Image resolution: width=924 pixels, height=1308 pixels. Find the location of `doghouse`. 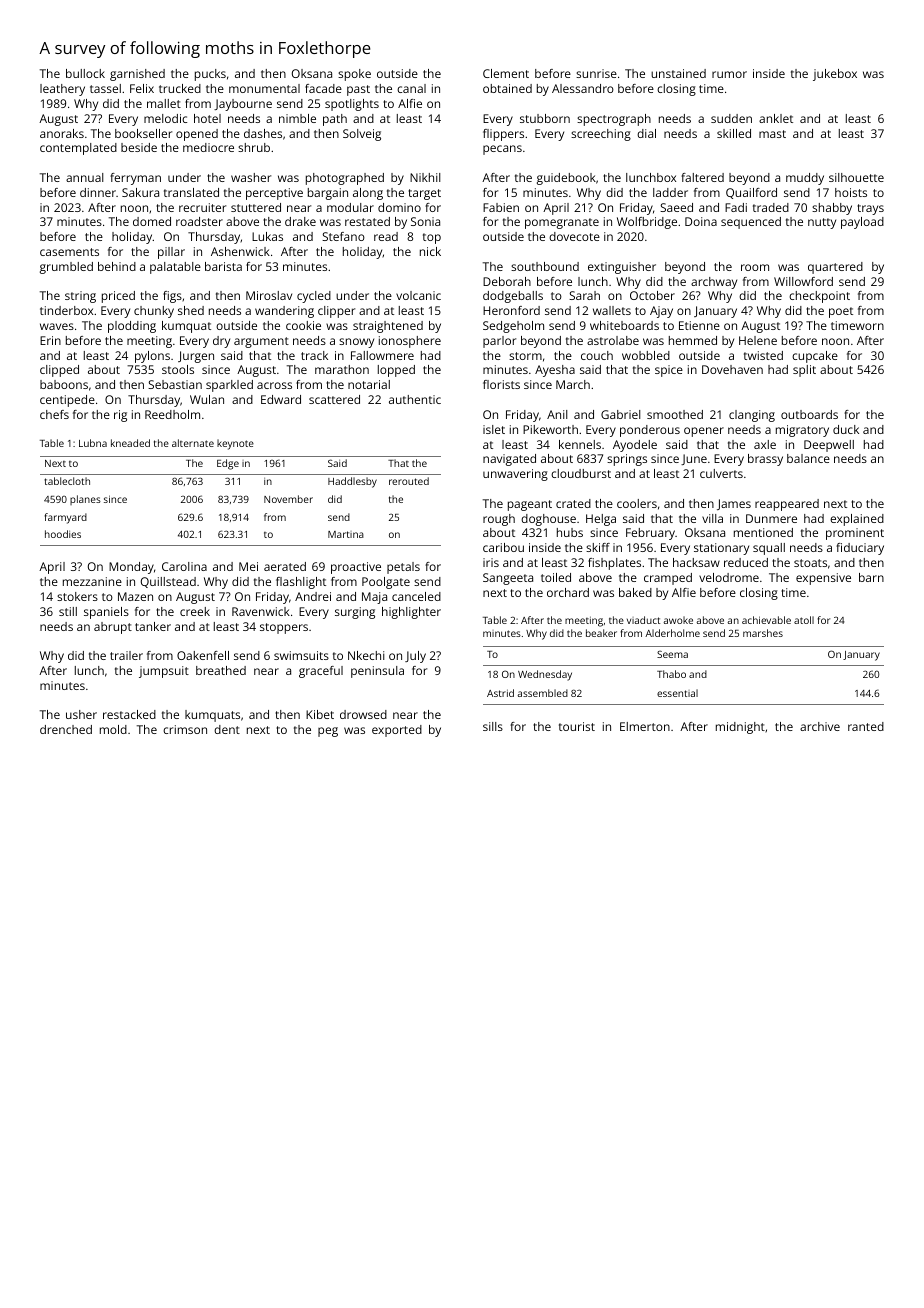

doghouse is located at coordinates (548, 520).
